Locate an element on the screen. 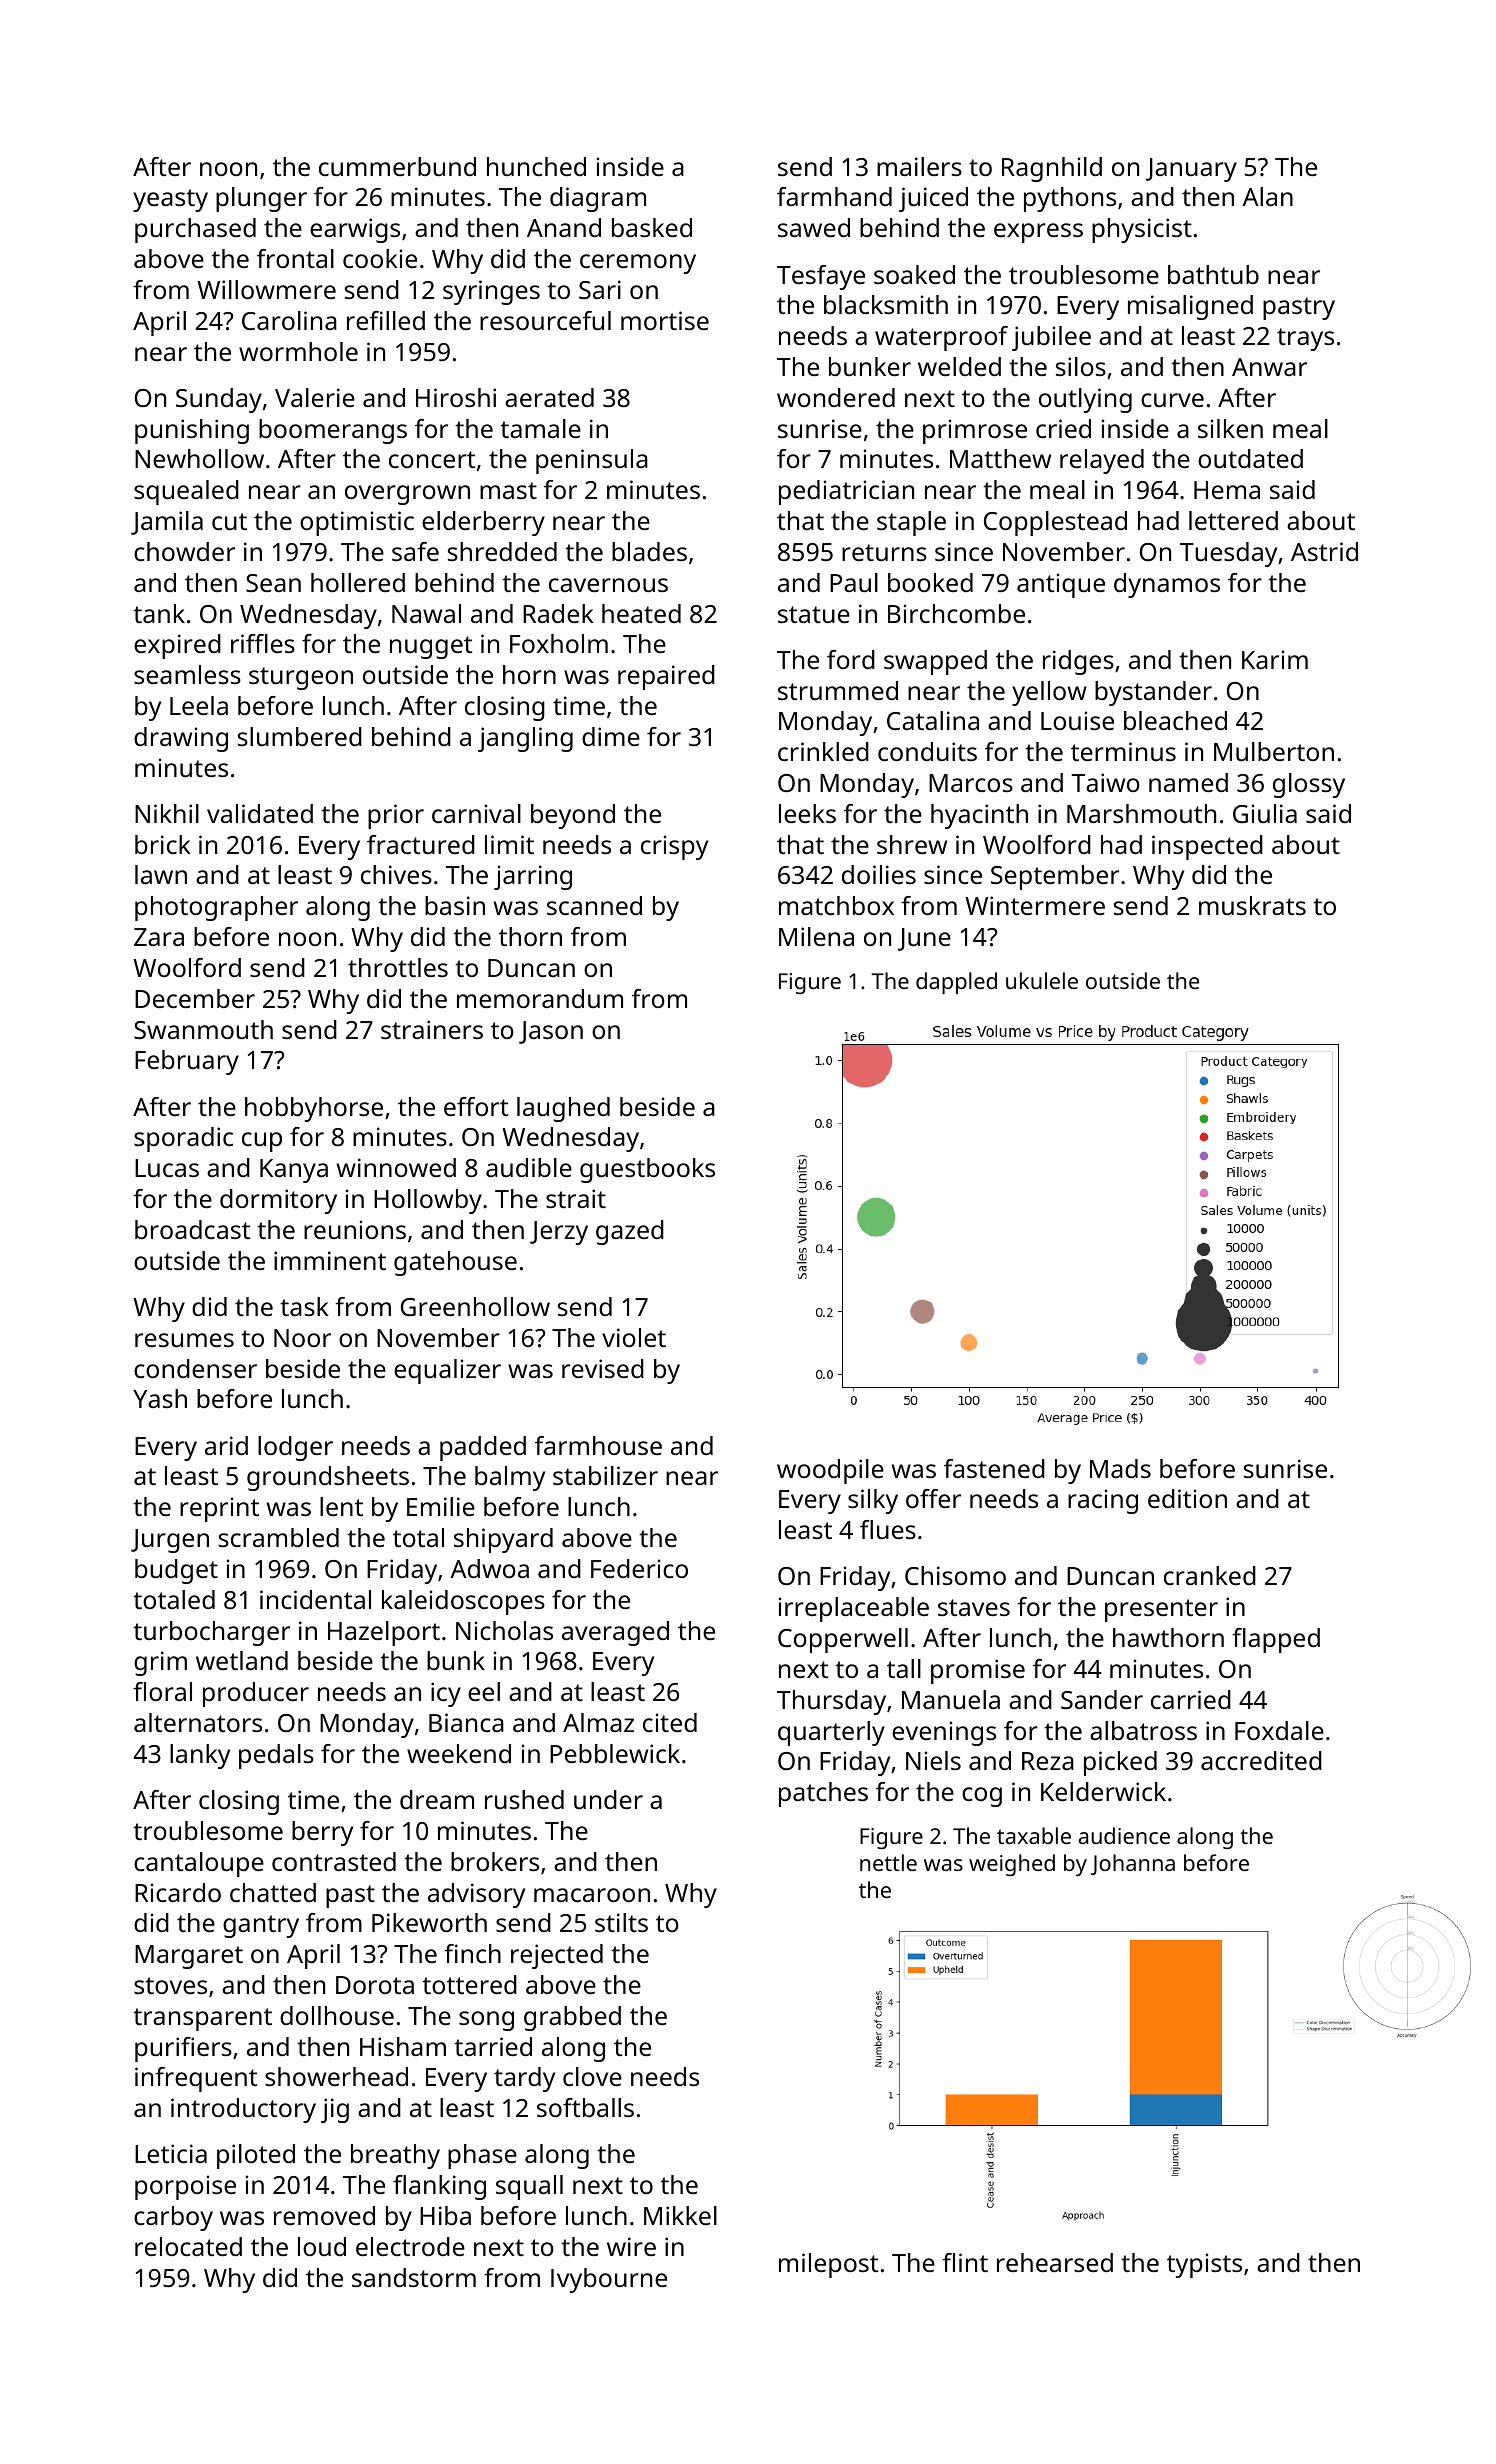 Image resolution: width=1496 pixels, height=2464 pixels. mailers is located at coordinates (919, 166).
